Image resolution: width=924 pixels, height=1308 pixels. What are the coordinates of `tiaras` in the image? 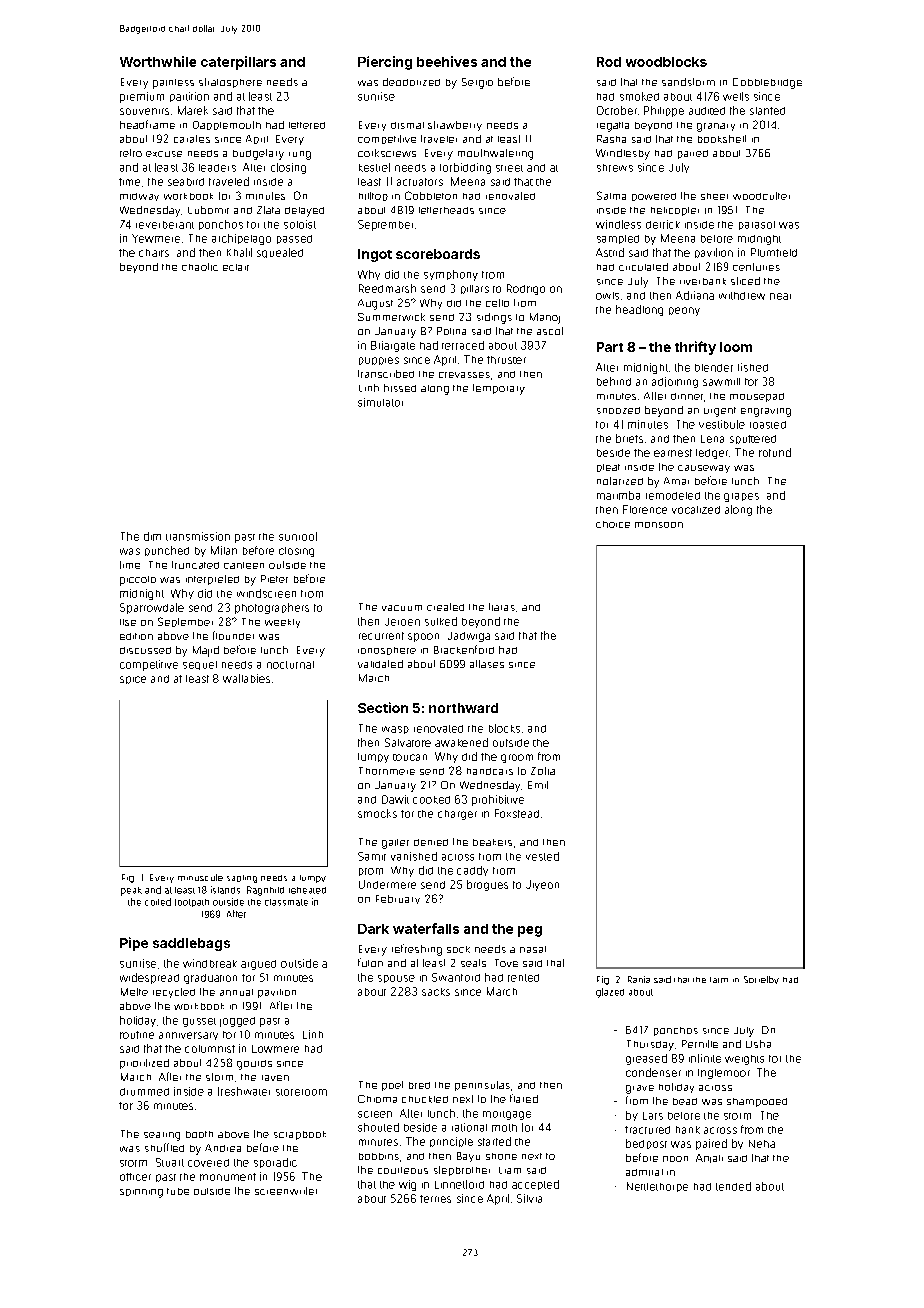 It's located at (502, 607).
